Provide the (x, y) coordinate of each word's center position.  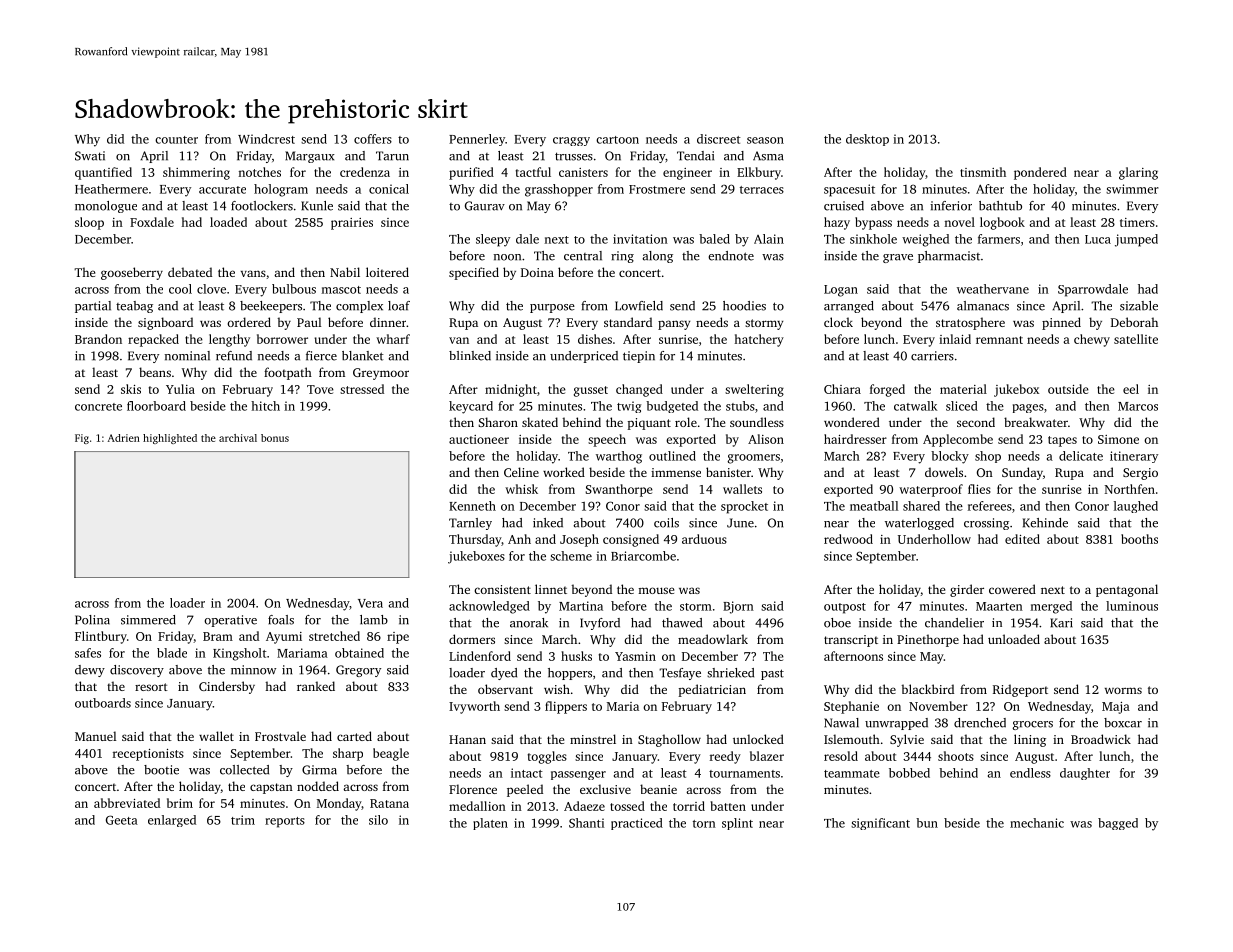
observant (505, 689)
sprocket (744, 507)
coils (666, 523)
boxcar (1123, 723)
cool (180, 289)
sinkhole (873, 239)
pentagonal (1127, 590)
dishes (595, 339)
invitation (640, 239)
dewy (90, 671)
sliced (962, 406)
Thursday (475, 540)
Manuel (95, 736)
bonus (275, 438)
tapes (1062, 441)
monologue (106, 207)
